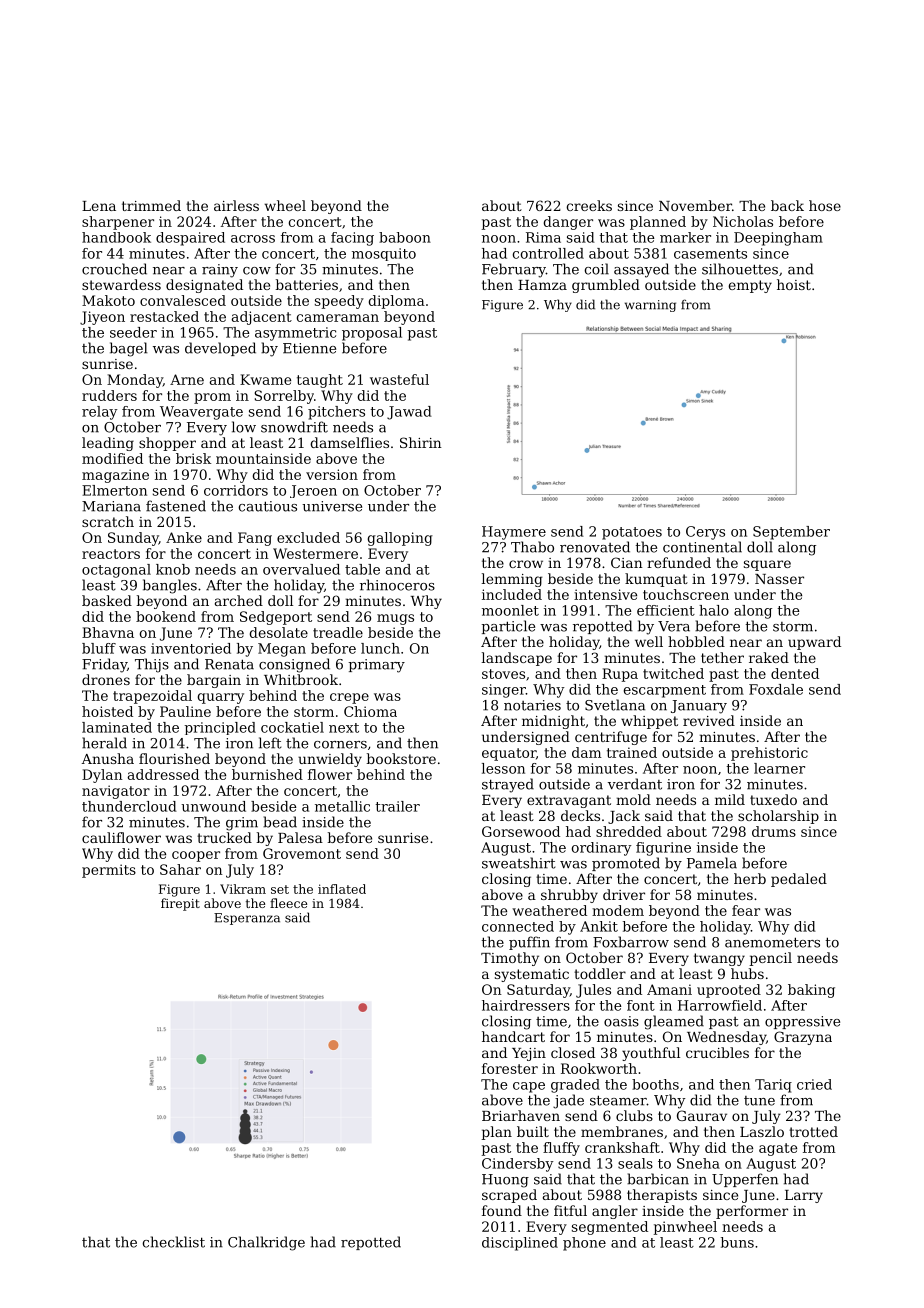 This screenshot has height=1308, width=924. I want to click on scratch, so click(108, 521).
